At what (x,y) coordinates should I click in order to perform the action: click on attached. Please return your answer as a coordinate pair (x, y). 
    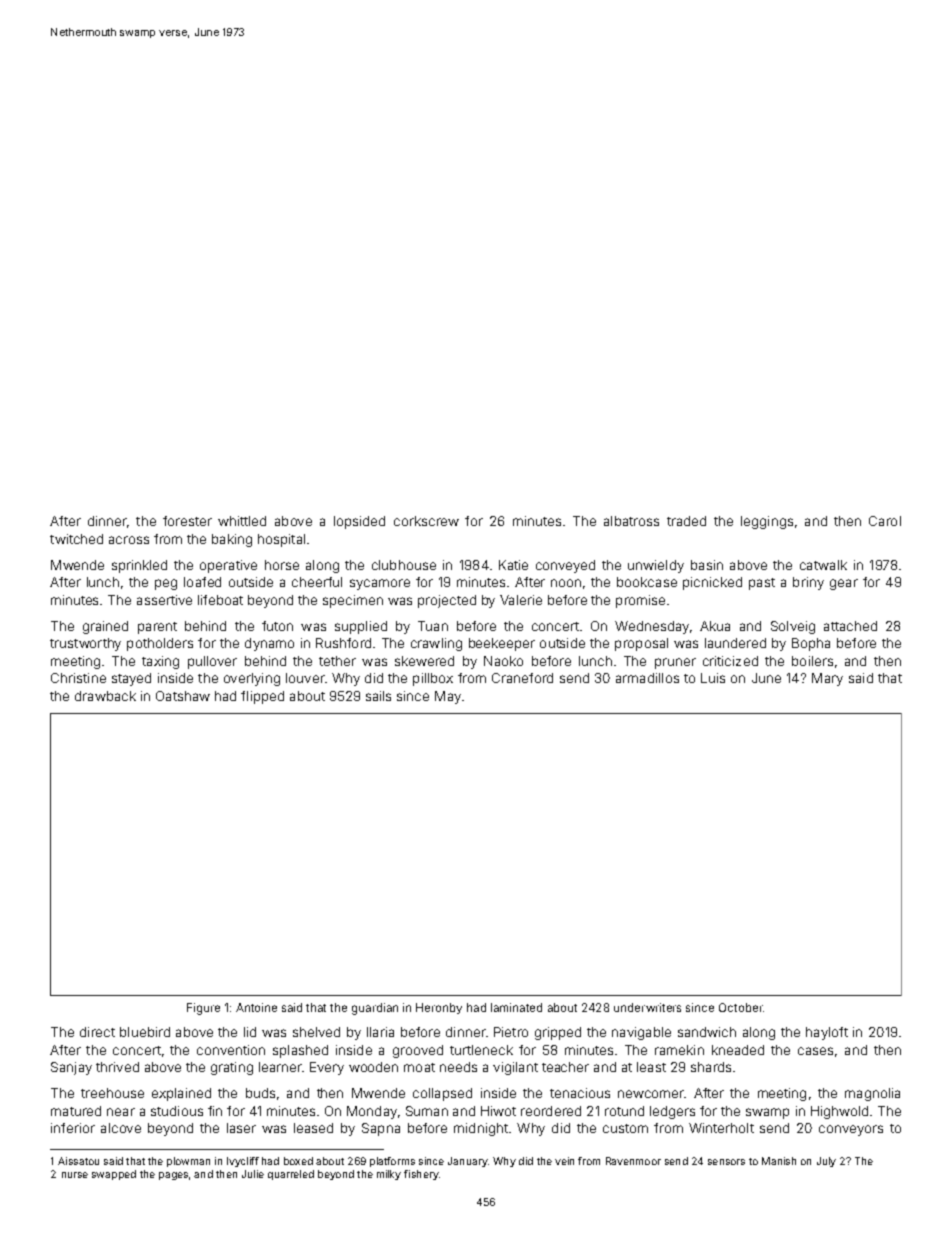
    Looking at the image, I should click on (850, 626).
